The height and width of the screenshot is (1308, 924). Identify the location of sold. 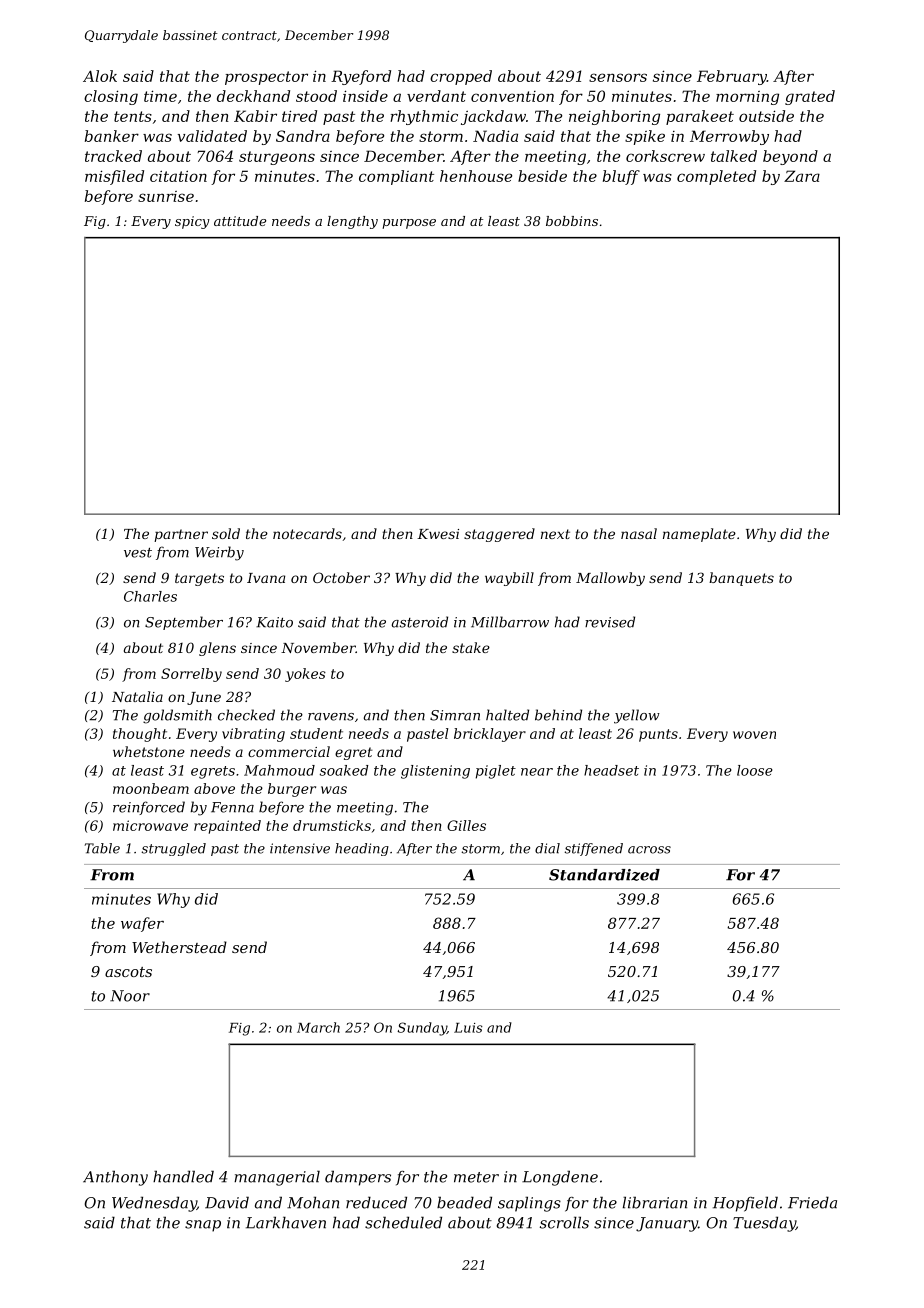
(226, 533).
